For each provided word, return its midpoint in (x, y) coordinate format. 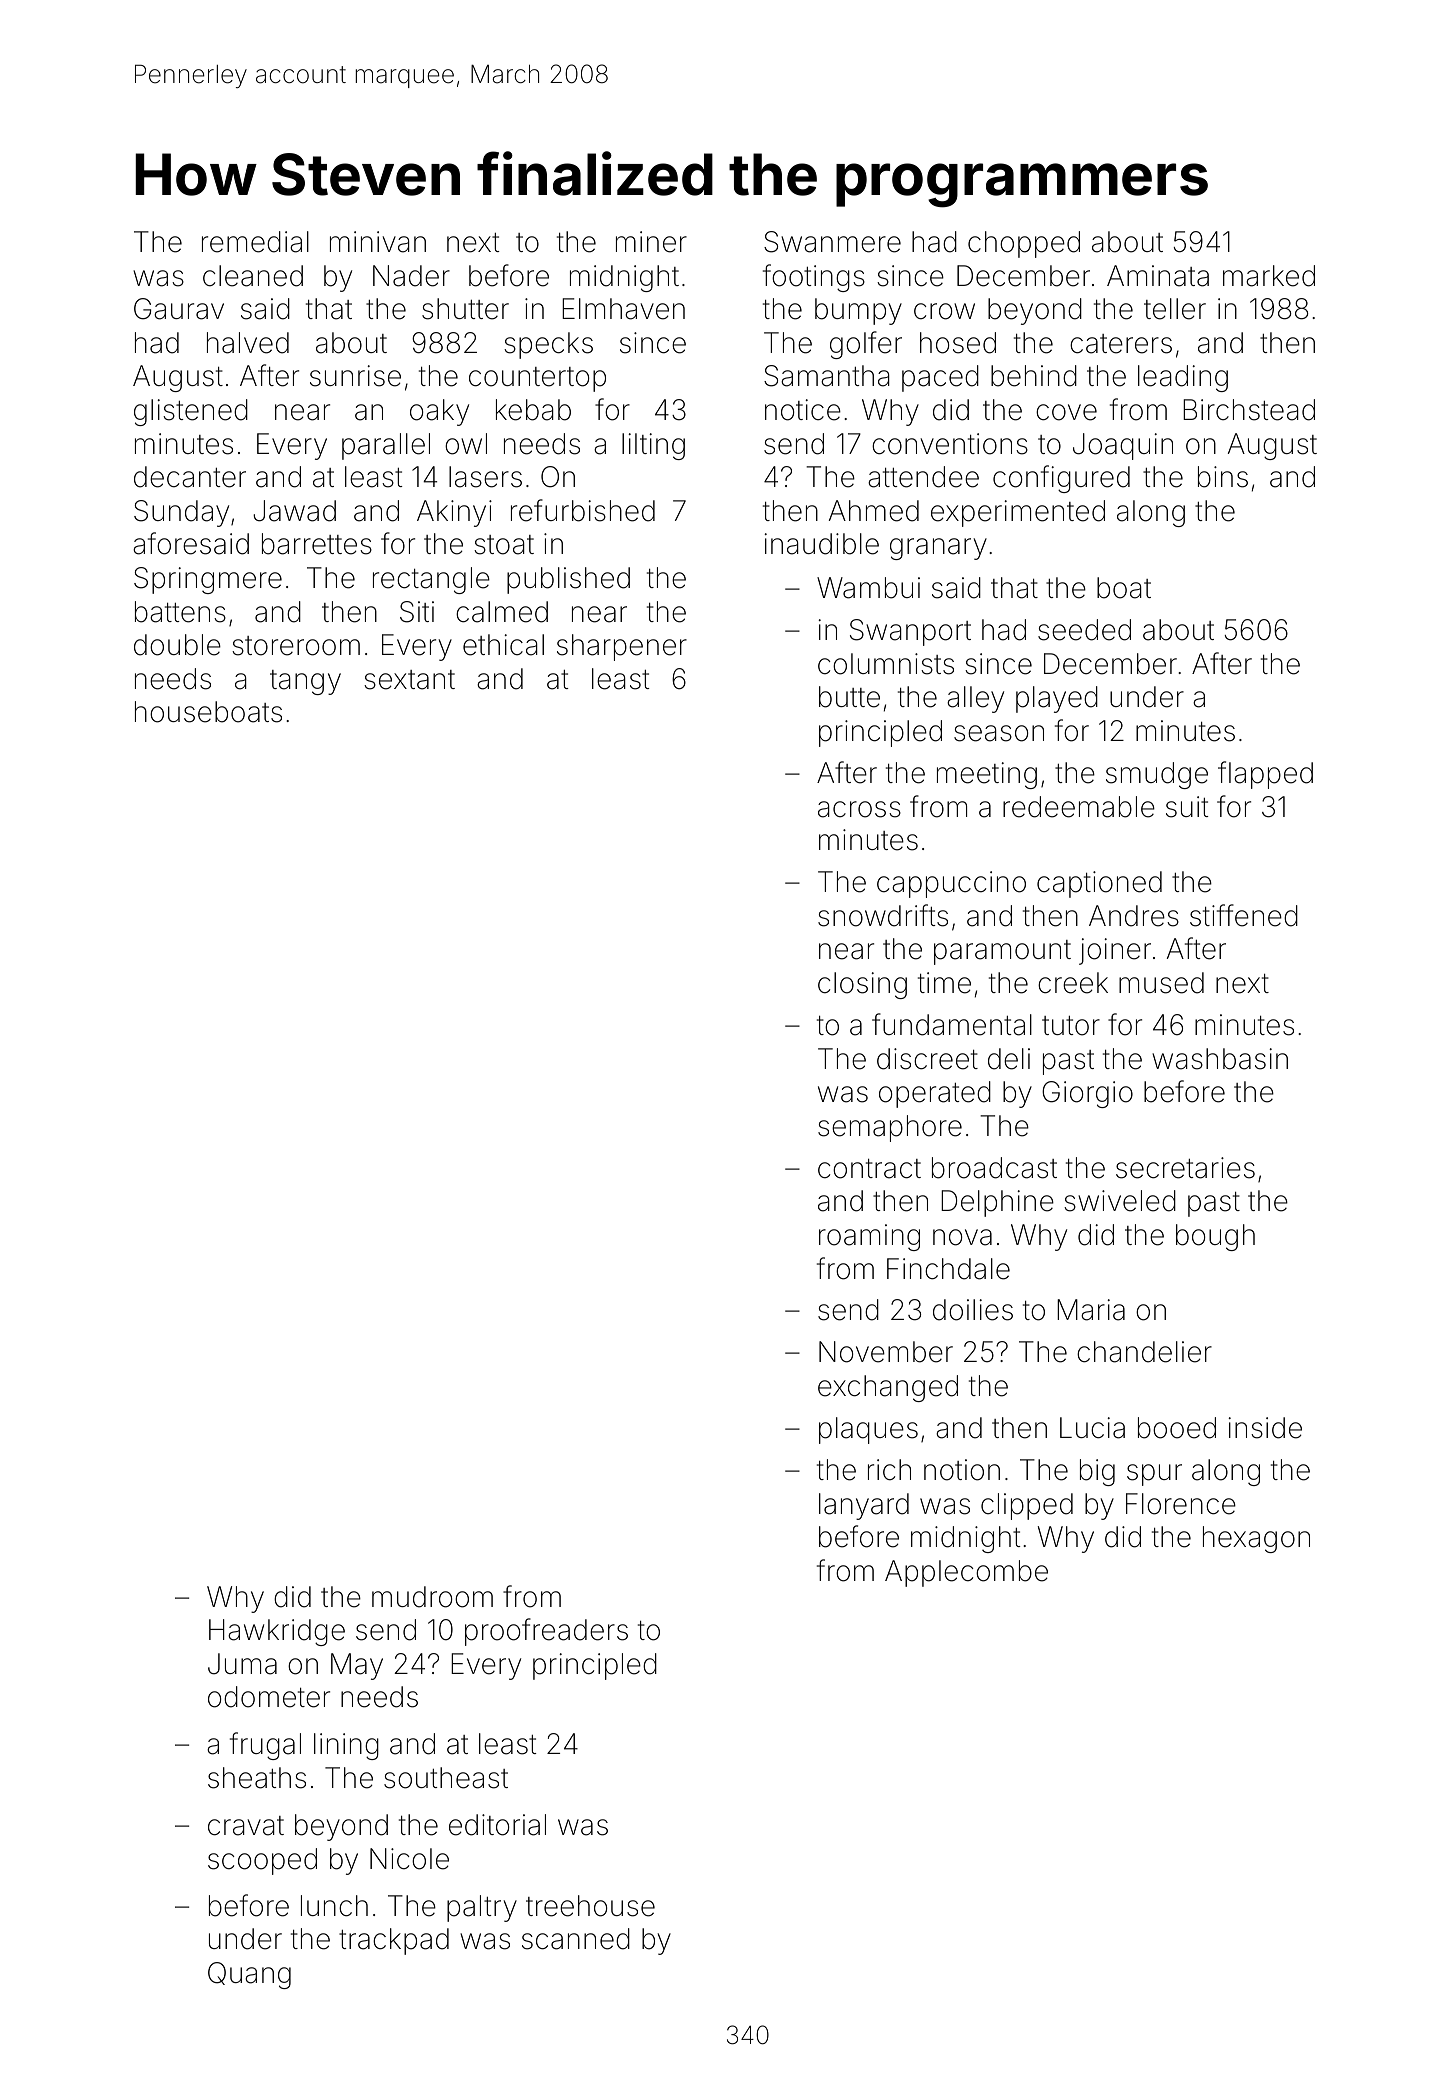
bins (1223, 477)
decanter (190, 477)
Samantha (827, 376)
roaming (869, 1237)
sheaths (257, 1778)
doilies (973, 1310)
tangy (305, 682)
